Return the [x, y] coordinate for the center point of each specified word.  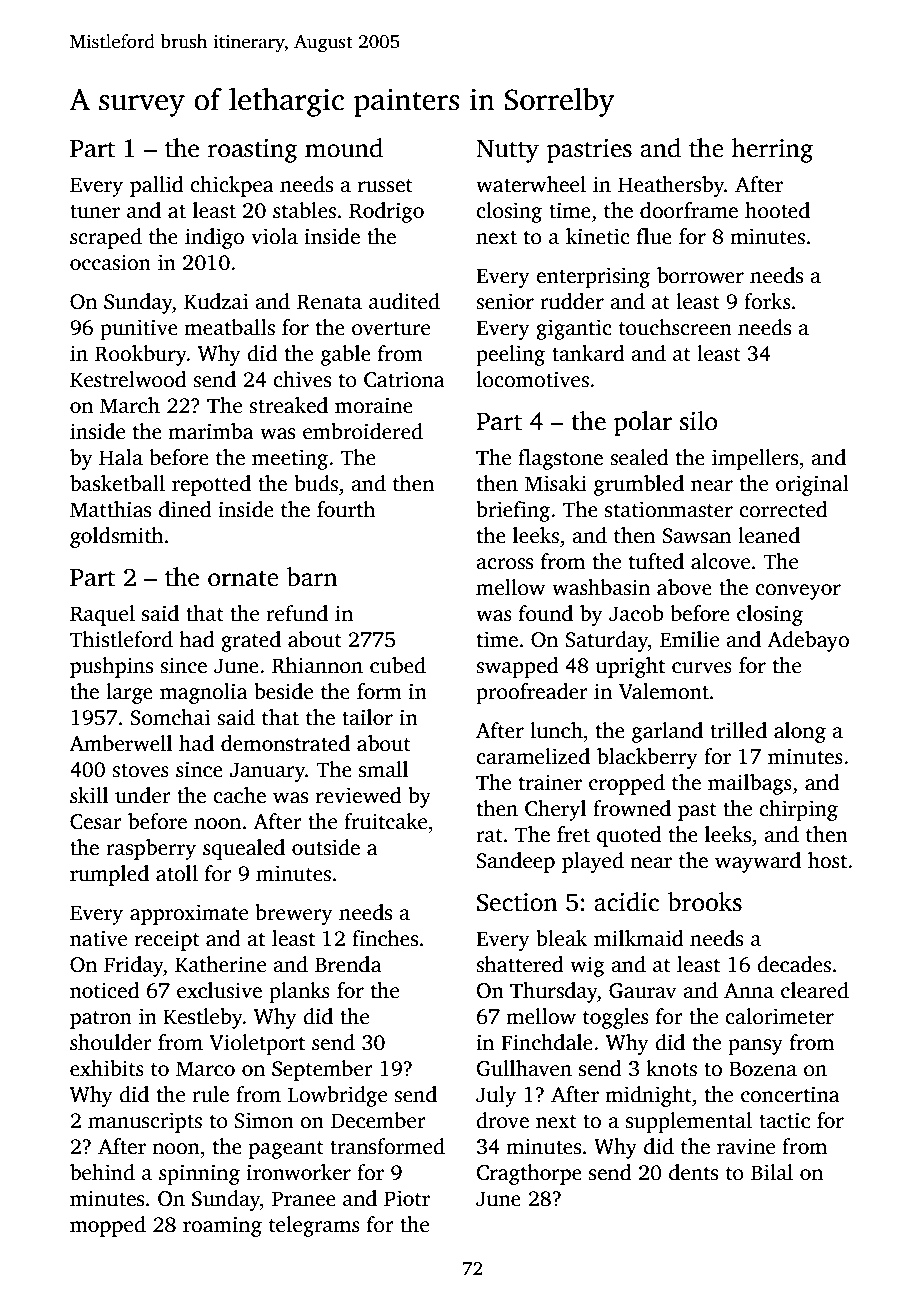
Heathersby [671, 186]
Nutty [507, 151]
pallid [157, 186]
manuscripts [145, 1122]
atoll [177, 873]
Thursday [554, 992]
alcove [720, 561]
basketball [117, 483]
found [546, 613]
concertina [790, 1094]
